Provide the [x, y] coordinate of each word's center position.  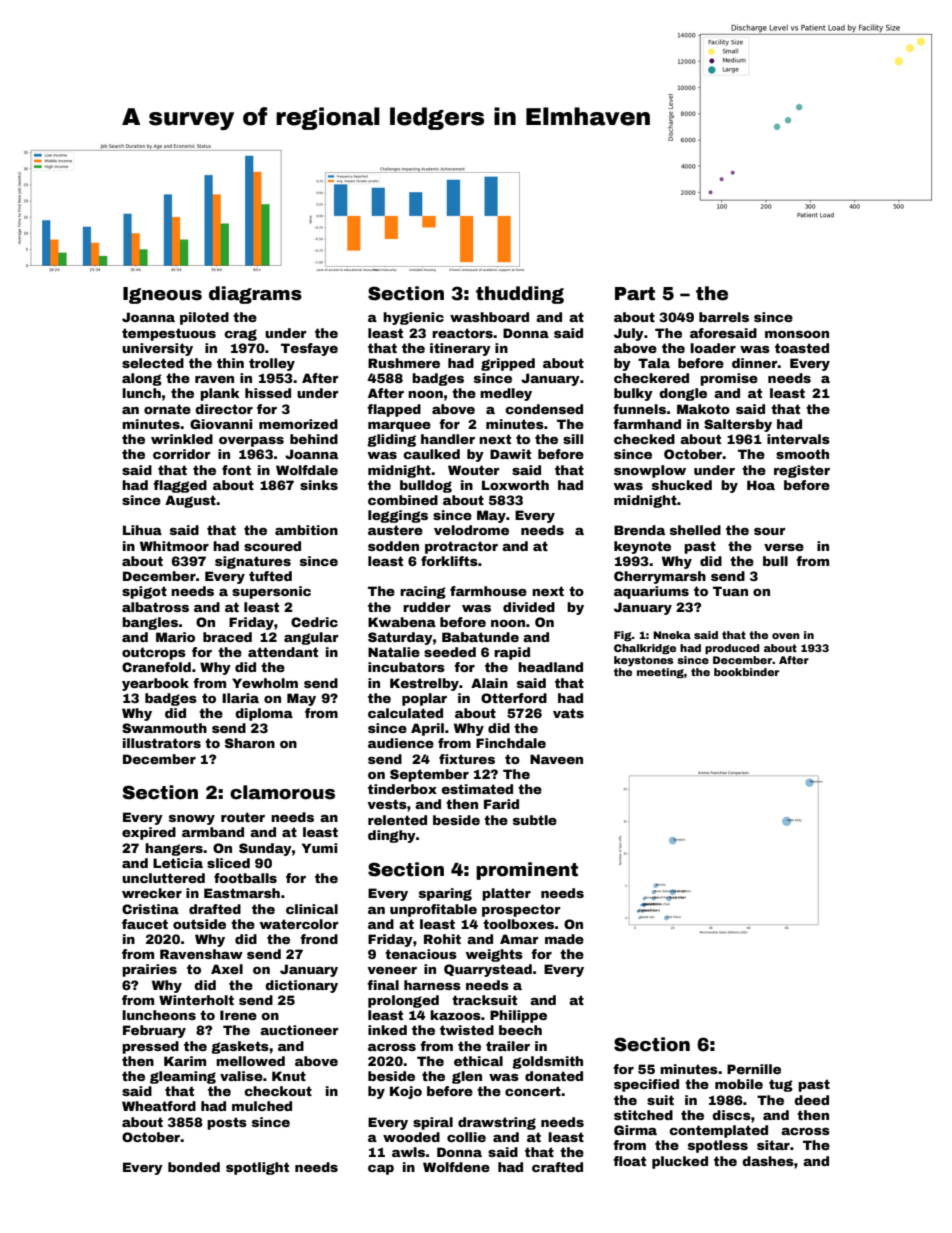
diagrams [255, 295]
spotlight [257, 1168]
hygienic [413, 318]
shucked [682, 485]
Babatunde [480, 637]
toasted [802, 348]
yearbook [155, 684]
